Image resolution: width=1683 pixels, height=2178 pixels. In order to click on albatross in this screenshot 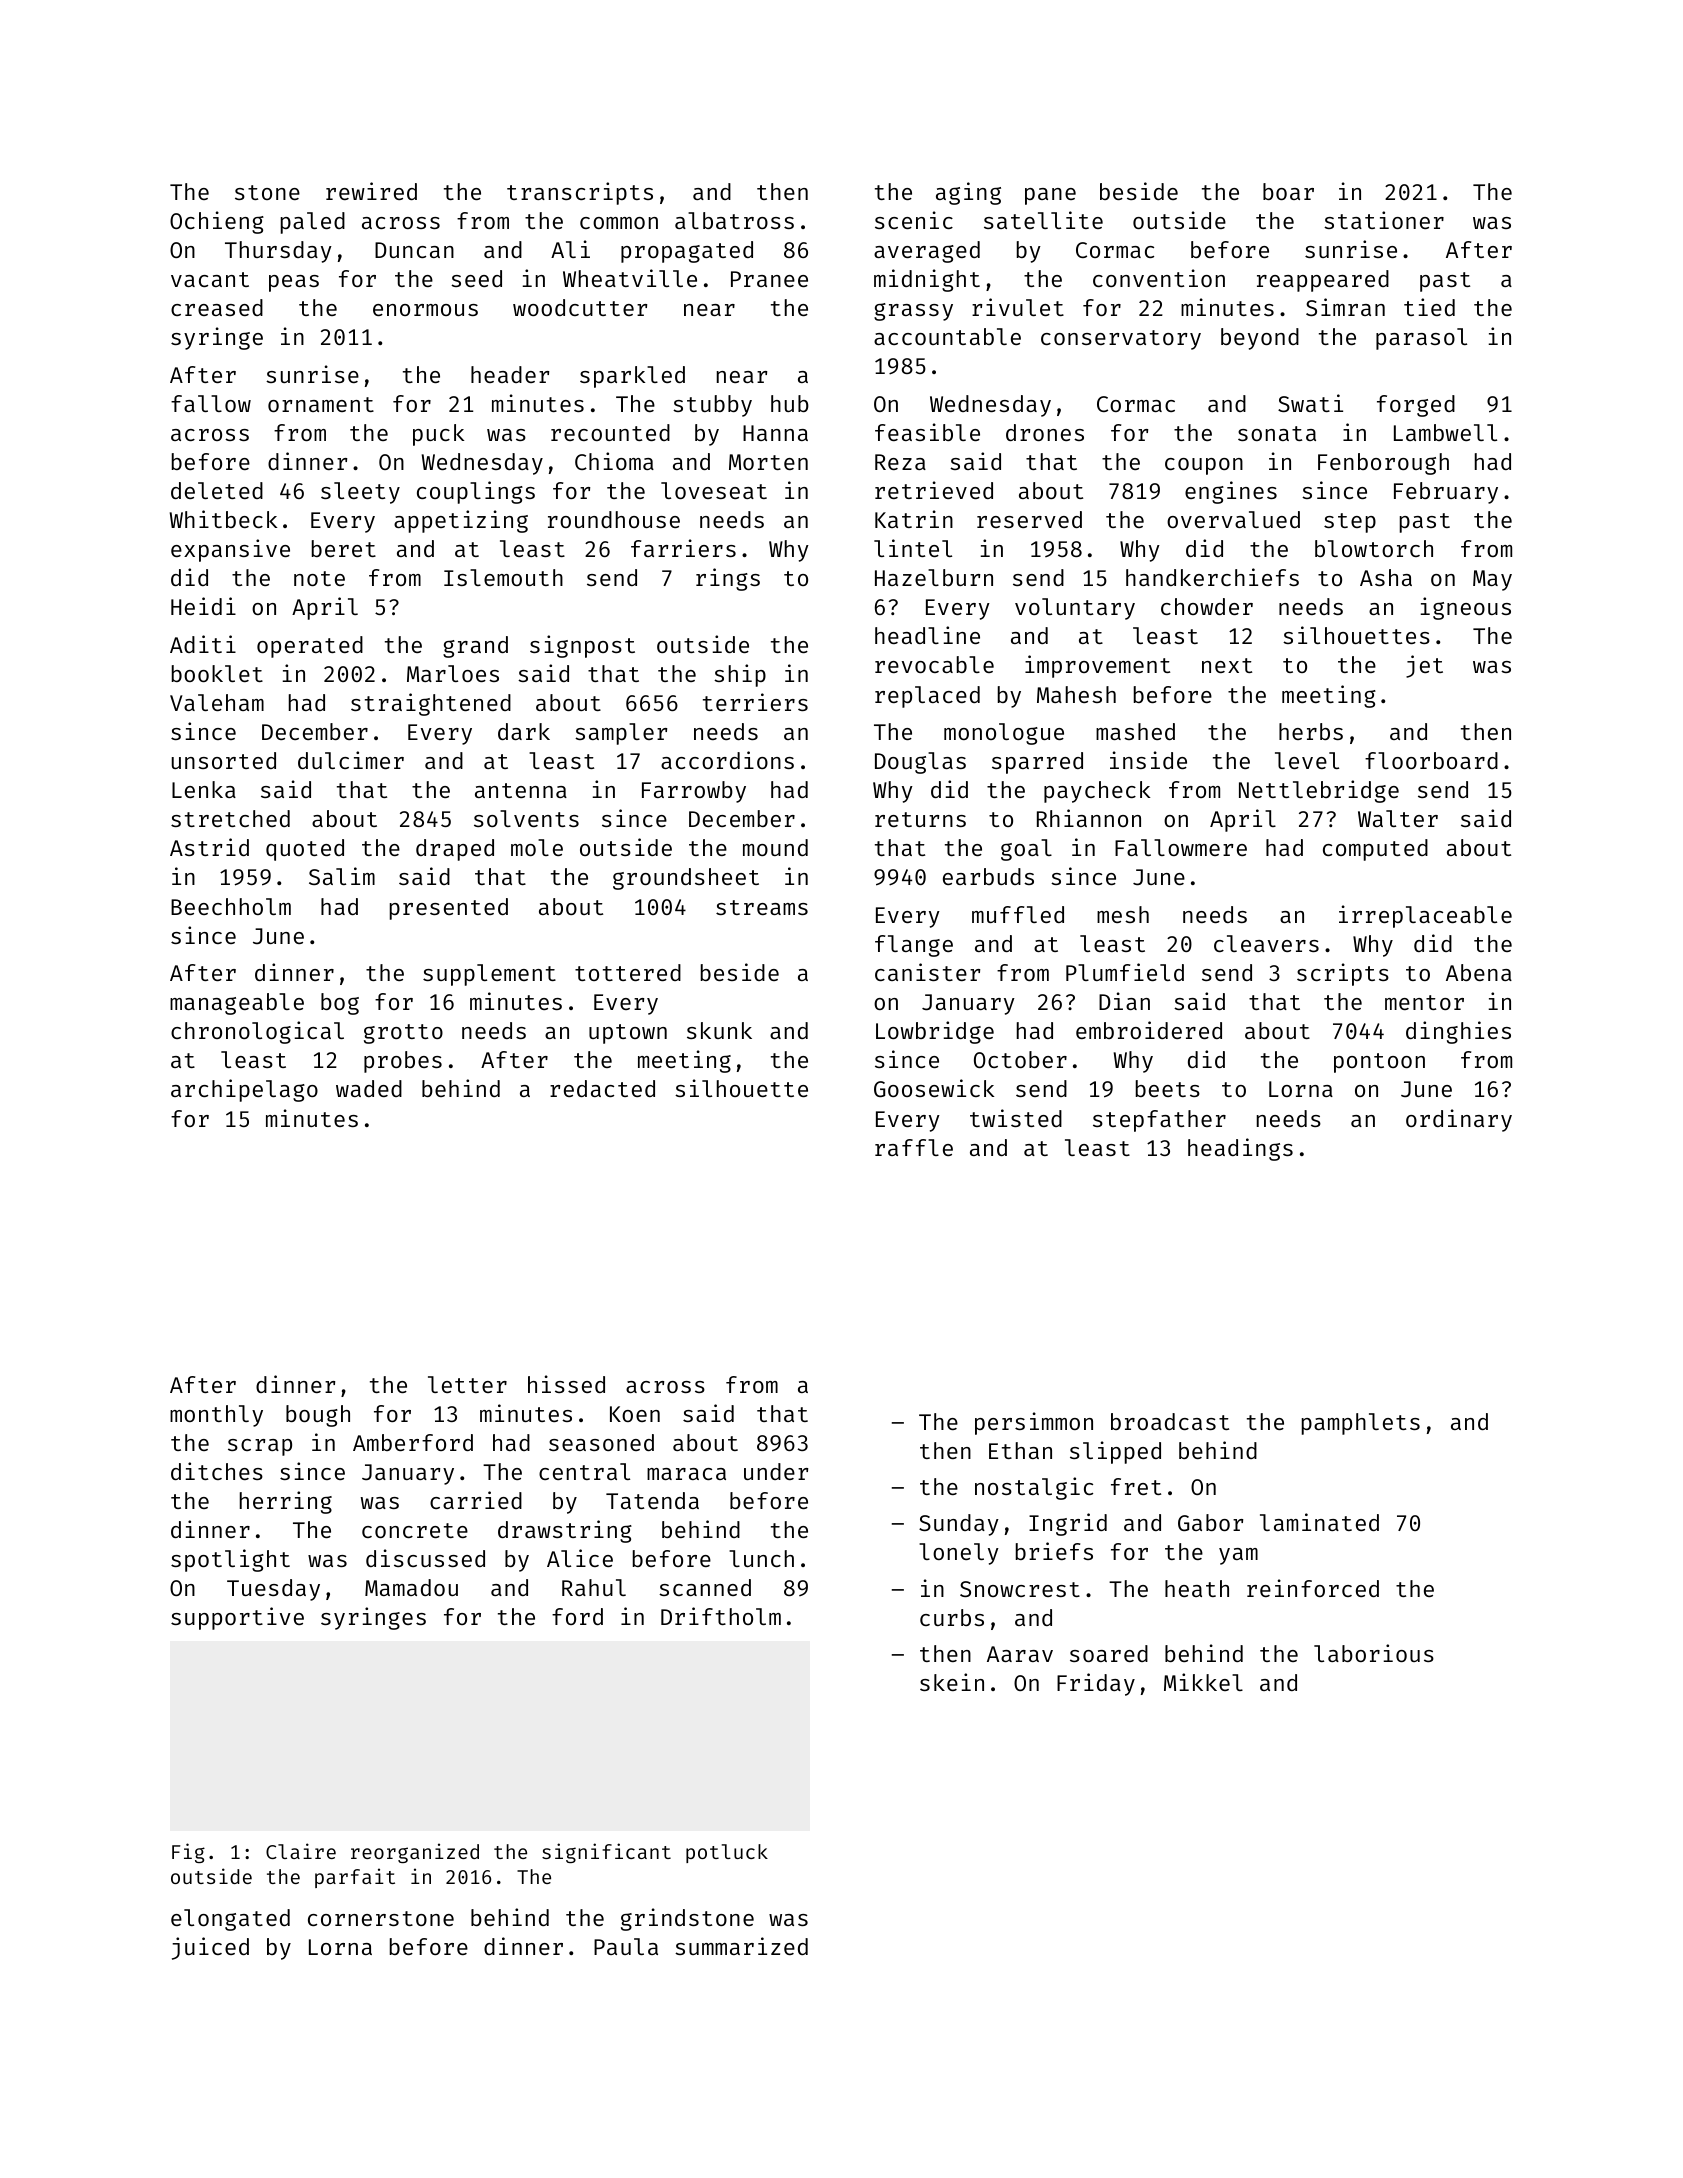, I will do `click(734, 220)`.
